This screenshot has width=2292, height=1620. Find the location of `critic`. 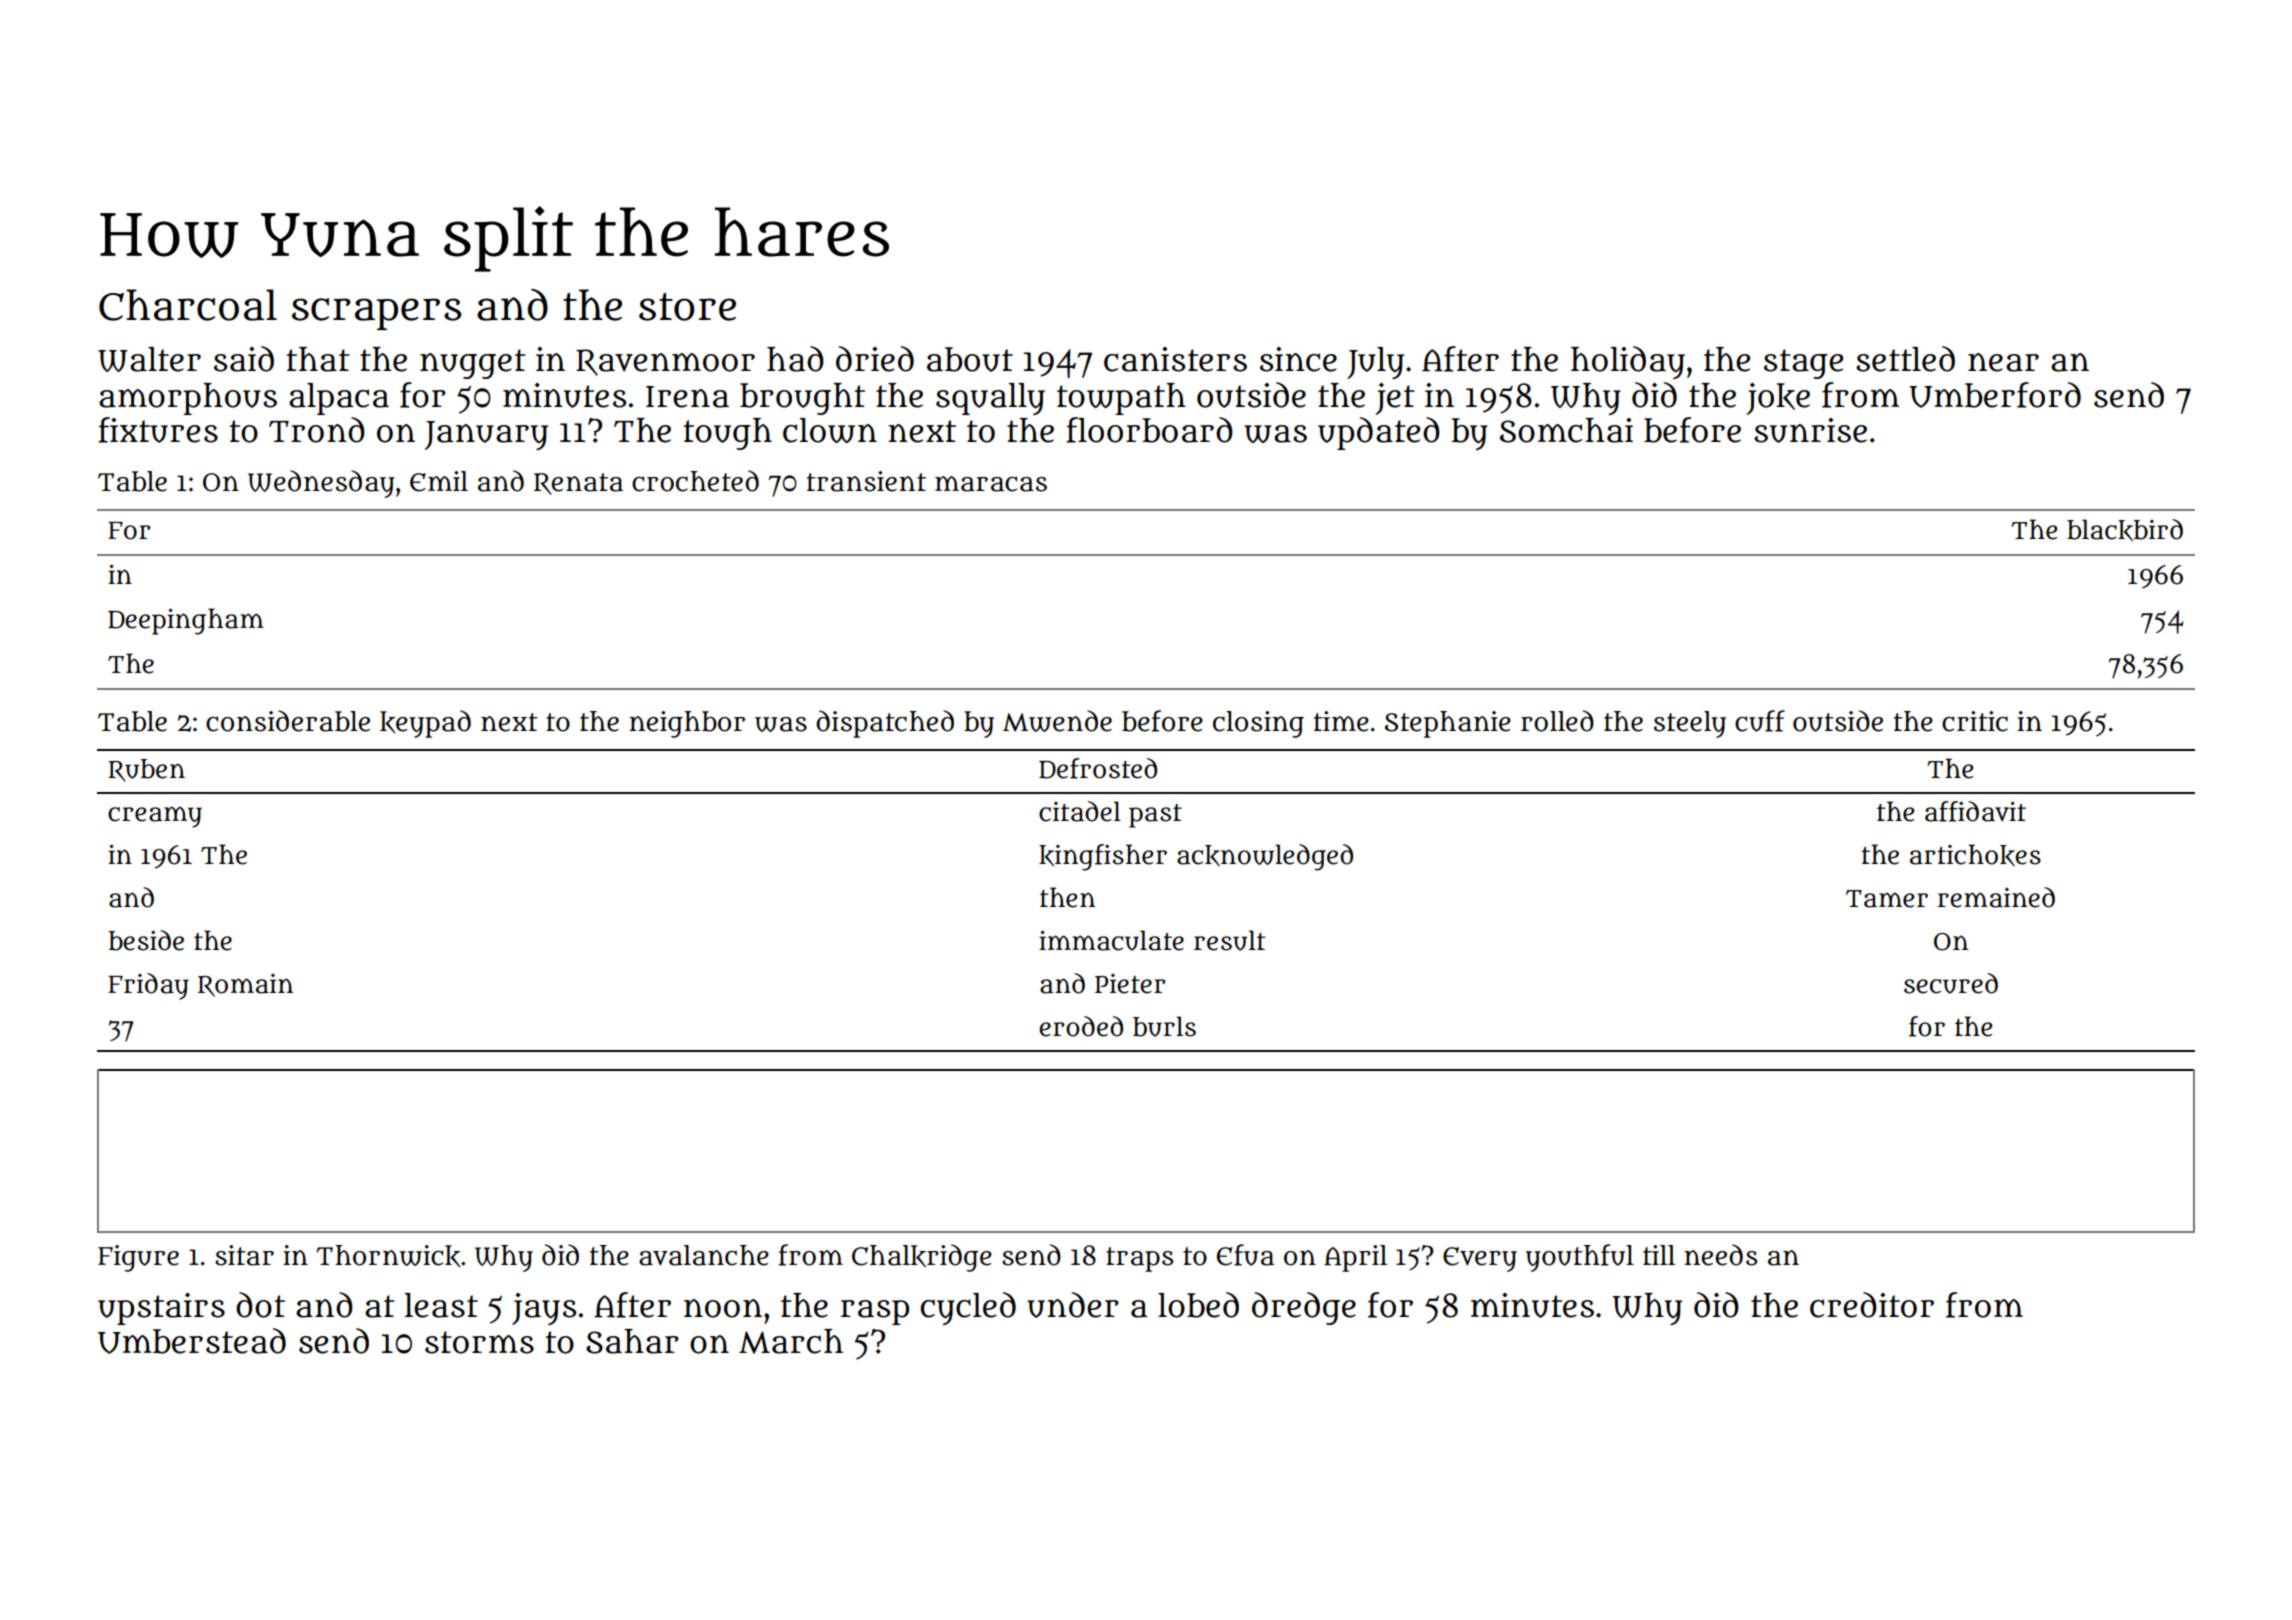

critic is located at coordinates (1975, 721).
